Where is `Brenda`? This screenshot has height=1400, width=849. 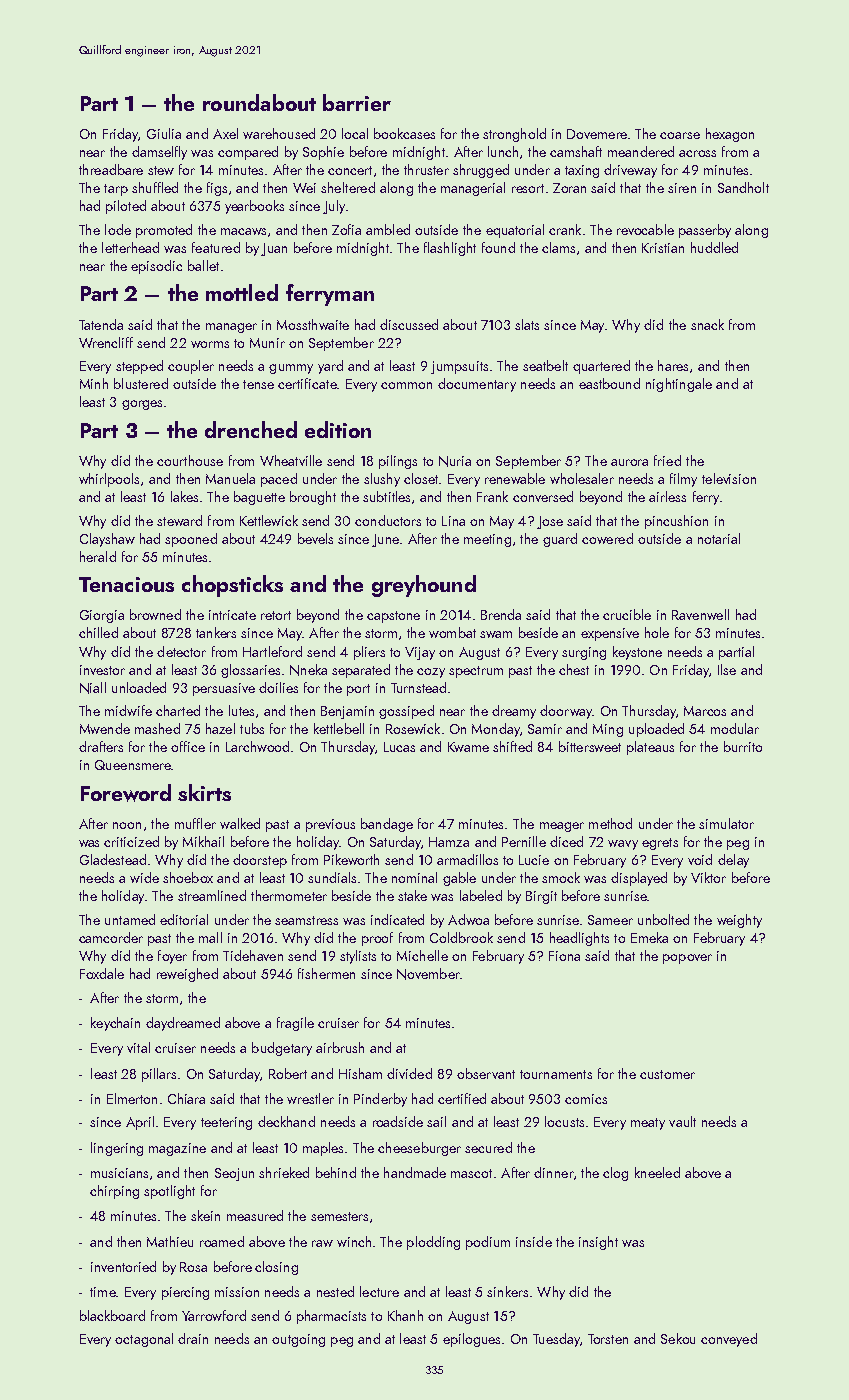
Brenda is located at coordinates (501, 614).
